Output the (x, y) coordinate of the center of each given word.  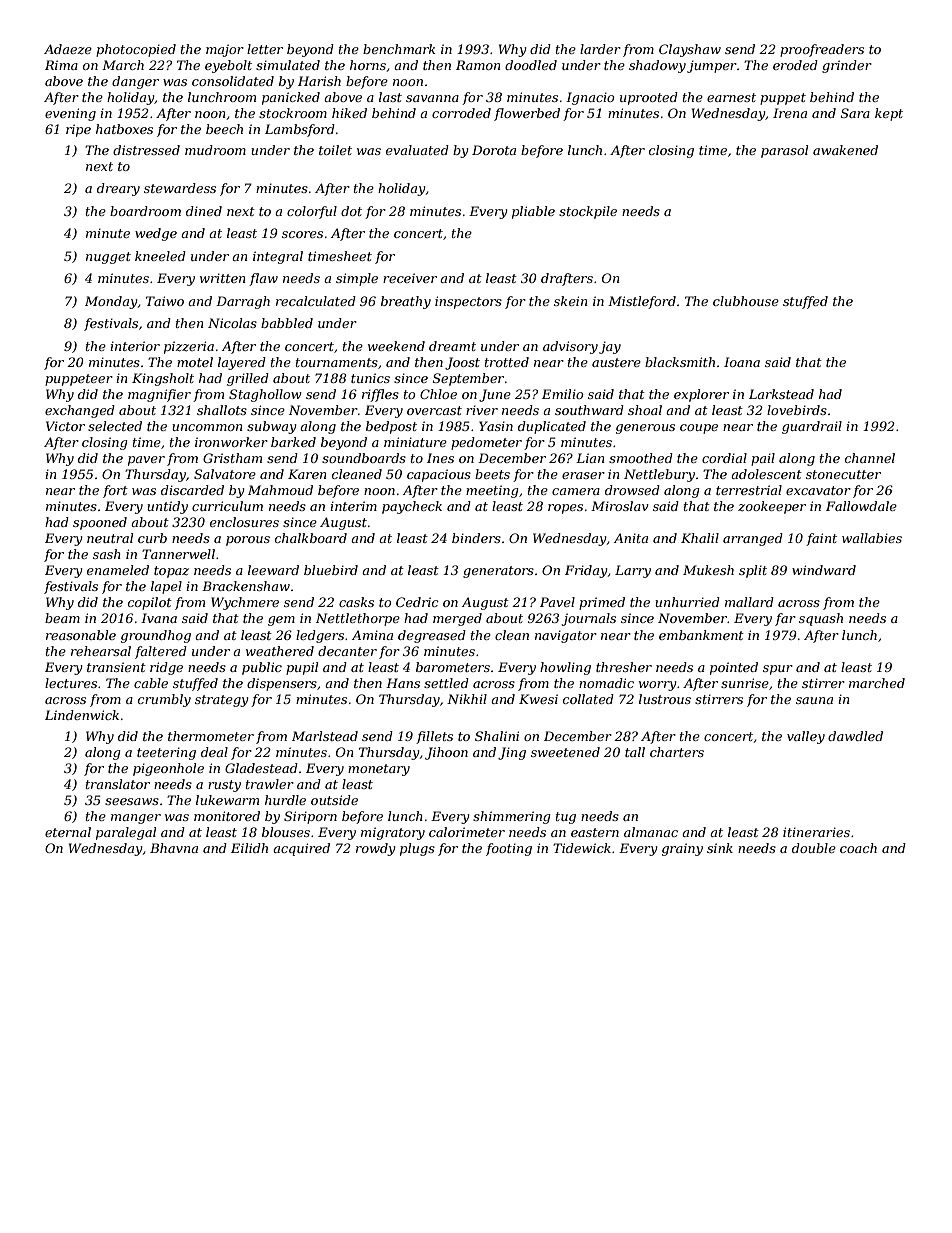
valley (806, 737)
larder (600, 49)
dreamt (452, 346)
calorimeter (467, 832)
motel (195, 362)
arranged (753, 539)
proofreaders (822, 50)
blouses (286, 832)
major (225, 50)
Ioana (742, 362)
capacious (439, 475)
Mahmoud (280, 490)
